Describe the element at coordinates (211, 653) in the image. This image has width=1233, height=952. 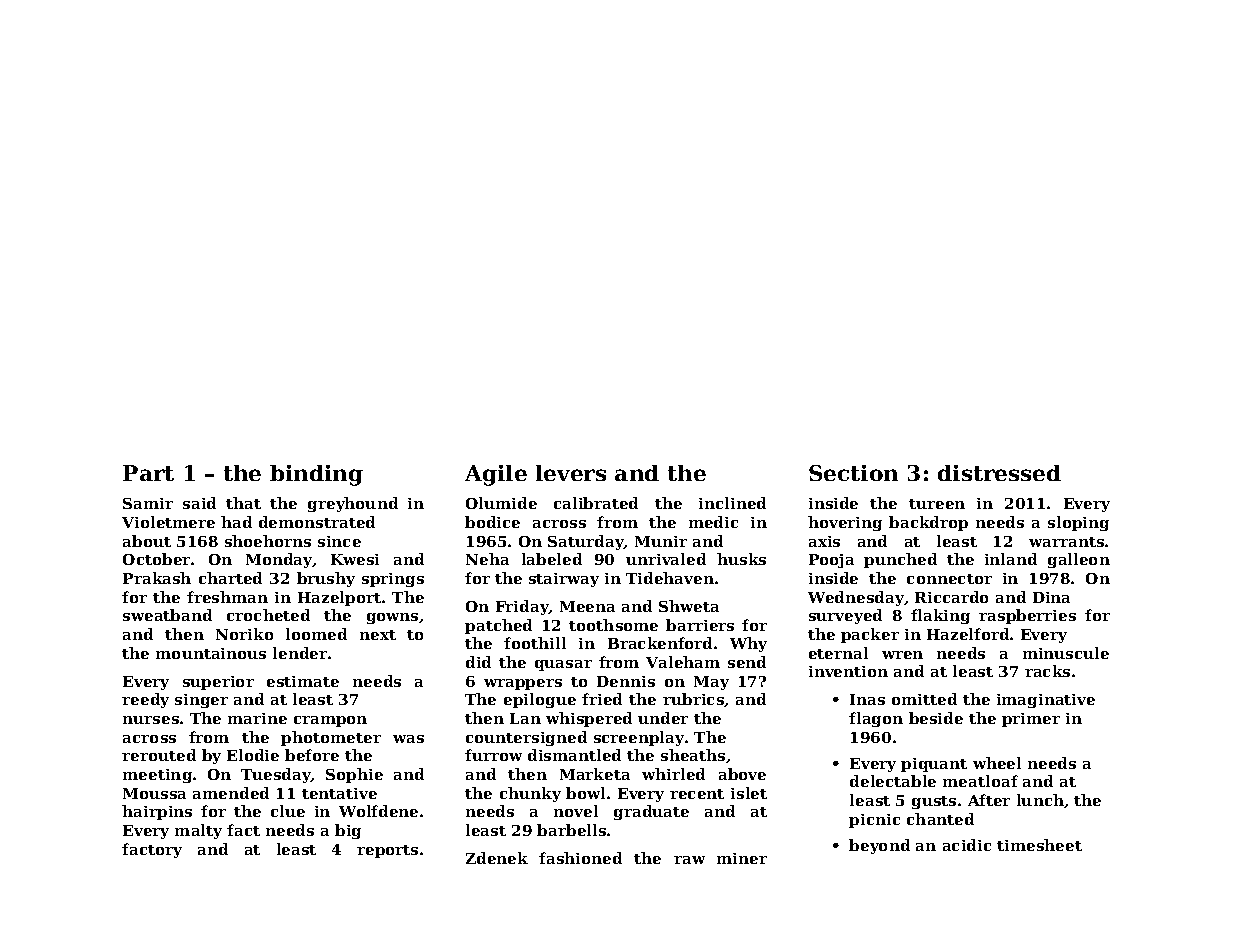
I see `mountainous` at that location.
